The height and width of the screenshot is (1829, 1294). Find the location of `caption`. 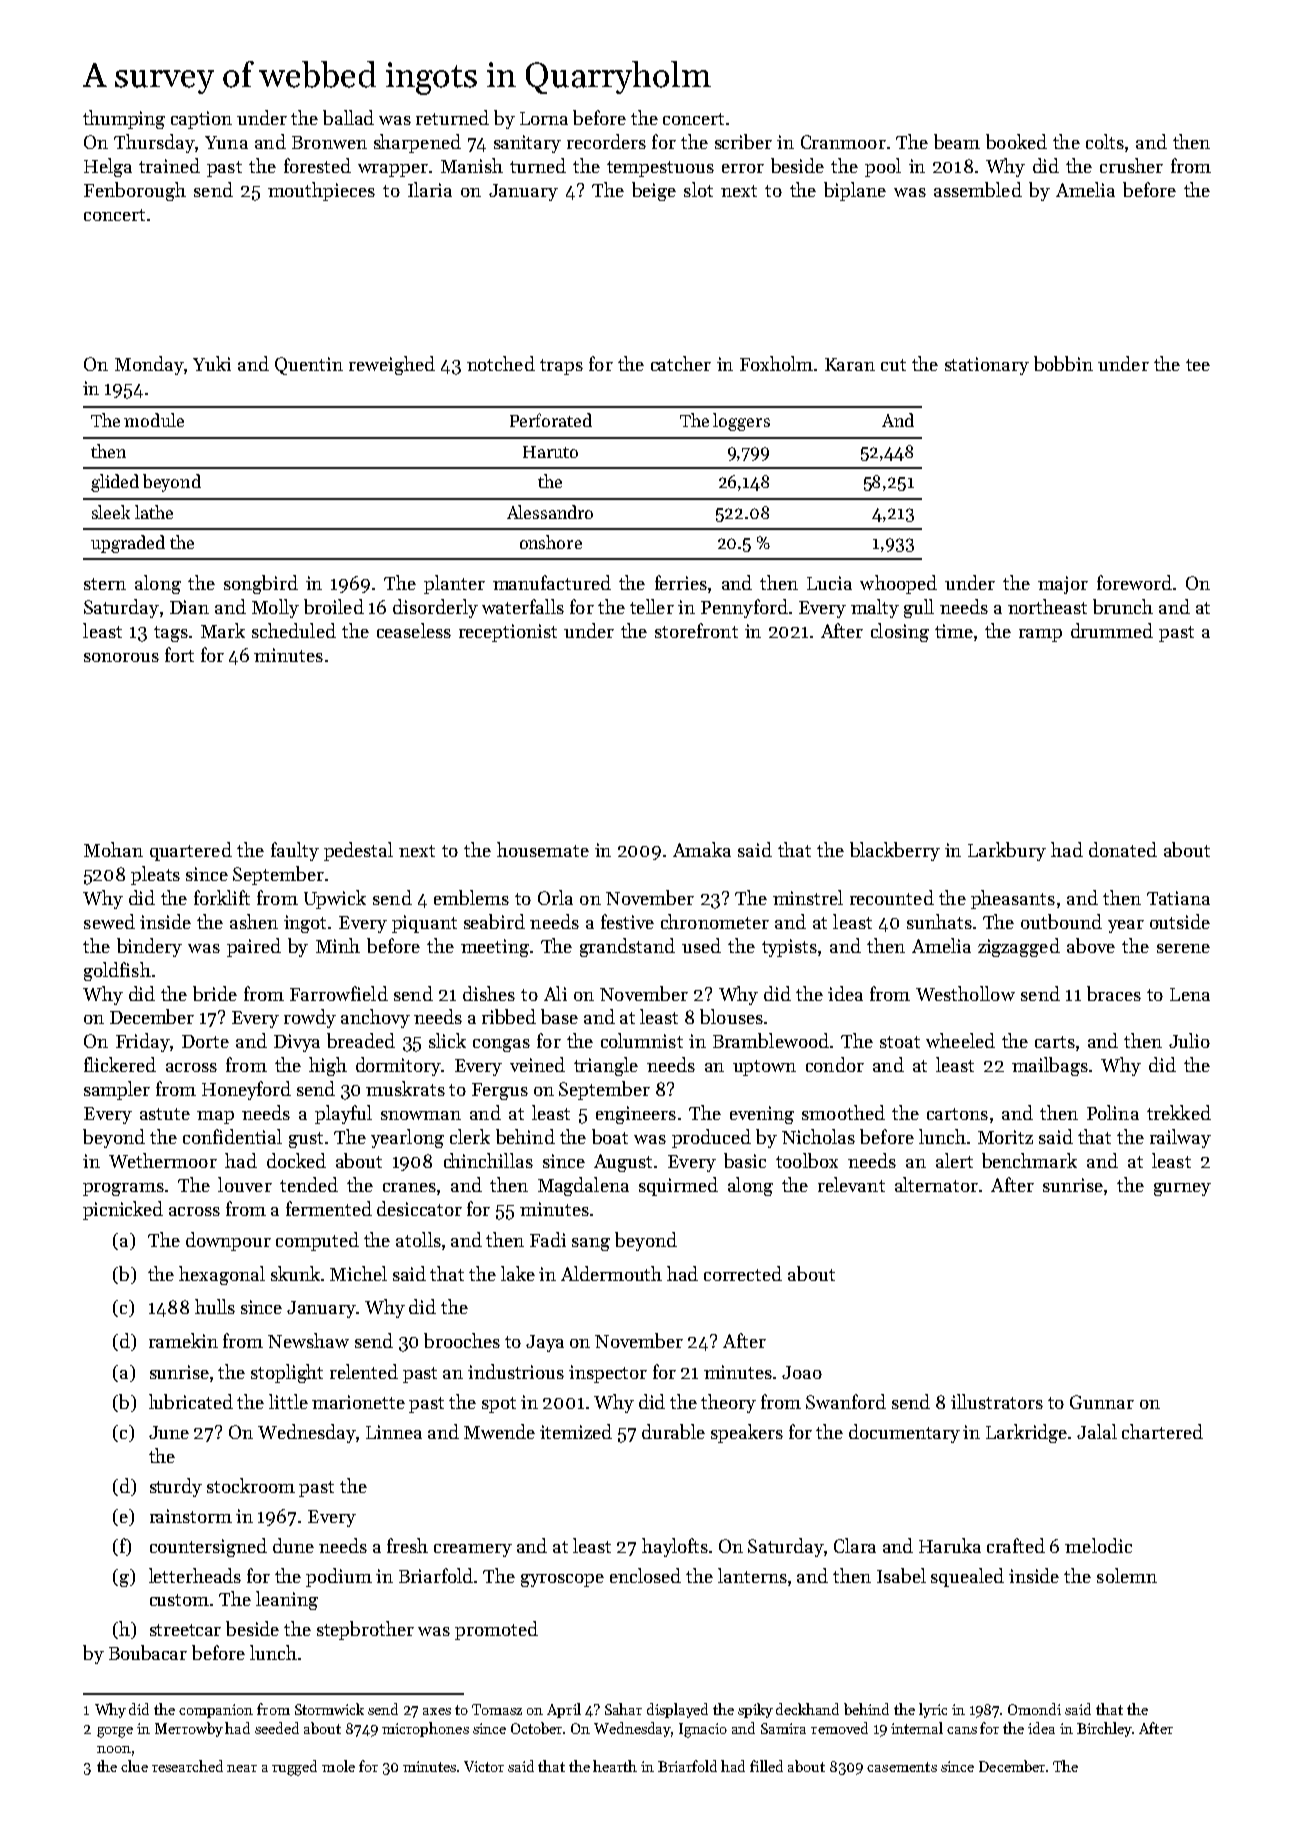

caption is located at coordinates (201, 120).
